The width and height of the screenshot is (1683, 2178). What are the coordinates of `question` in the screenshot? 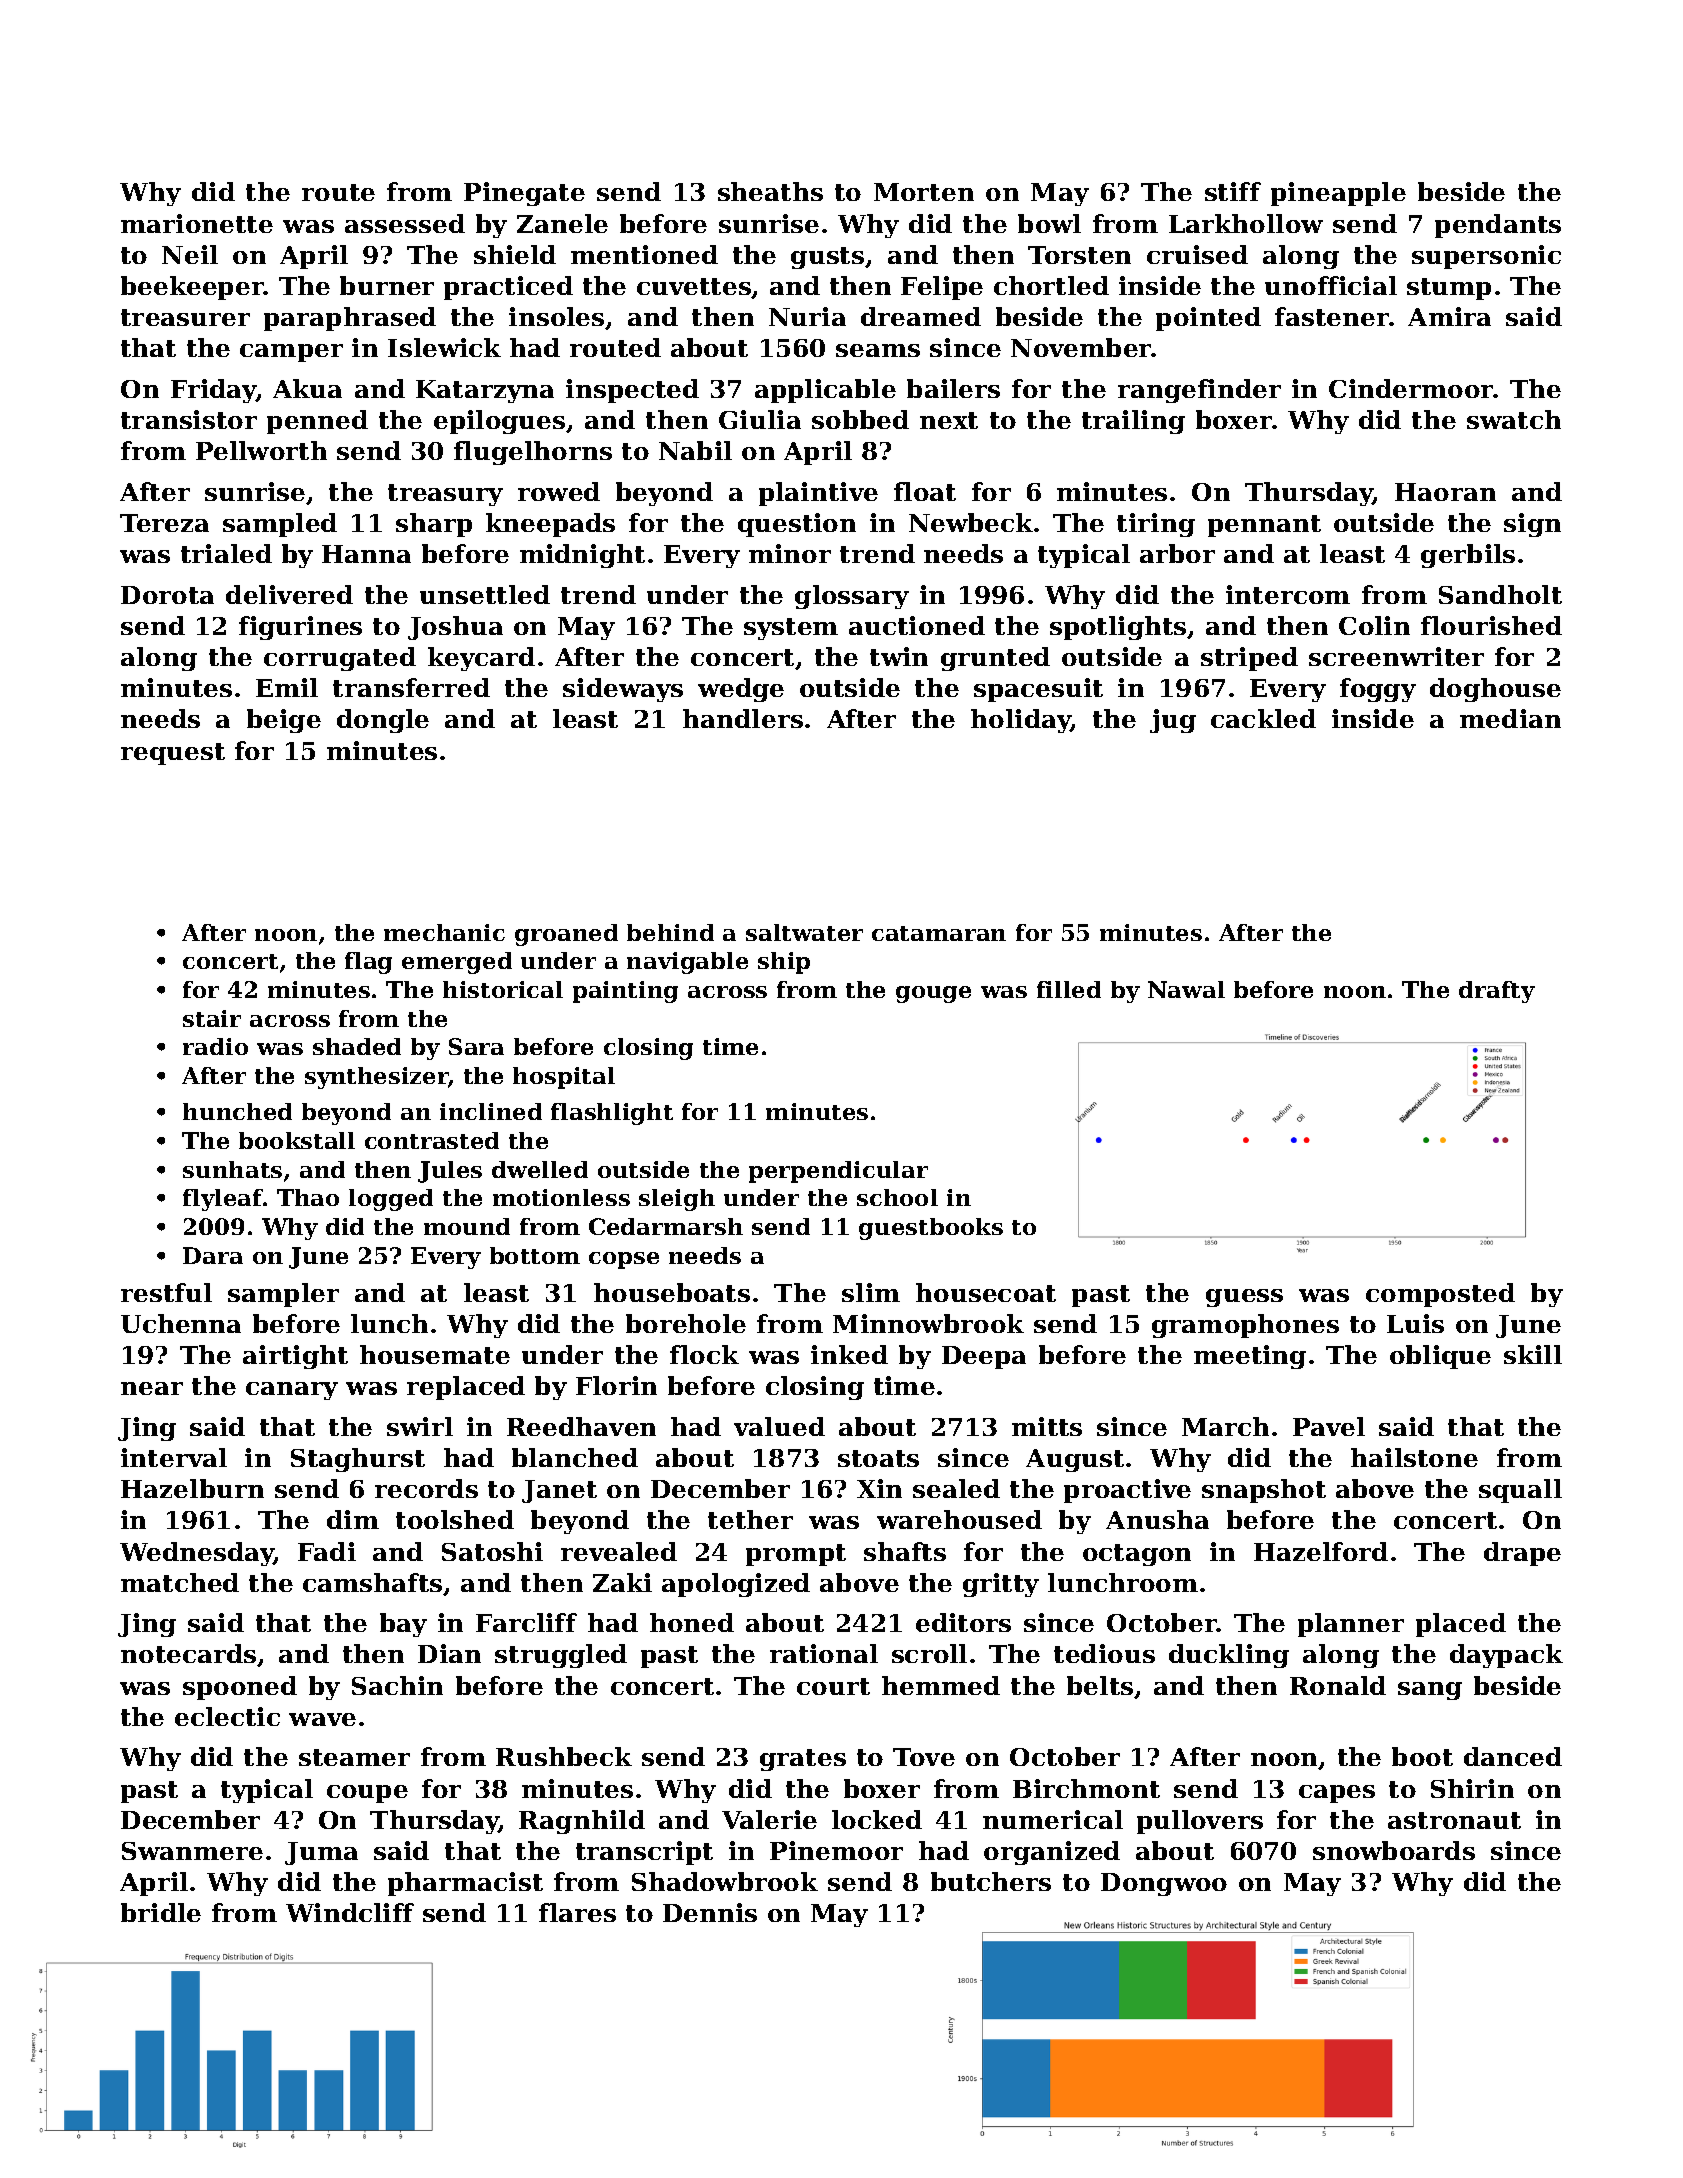 It's located at (797, 525).
